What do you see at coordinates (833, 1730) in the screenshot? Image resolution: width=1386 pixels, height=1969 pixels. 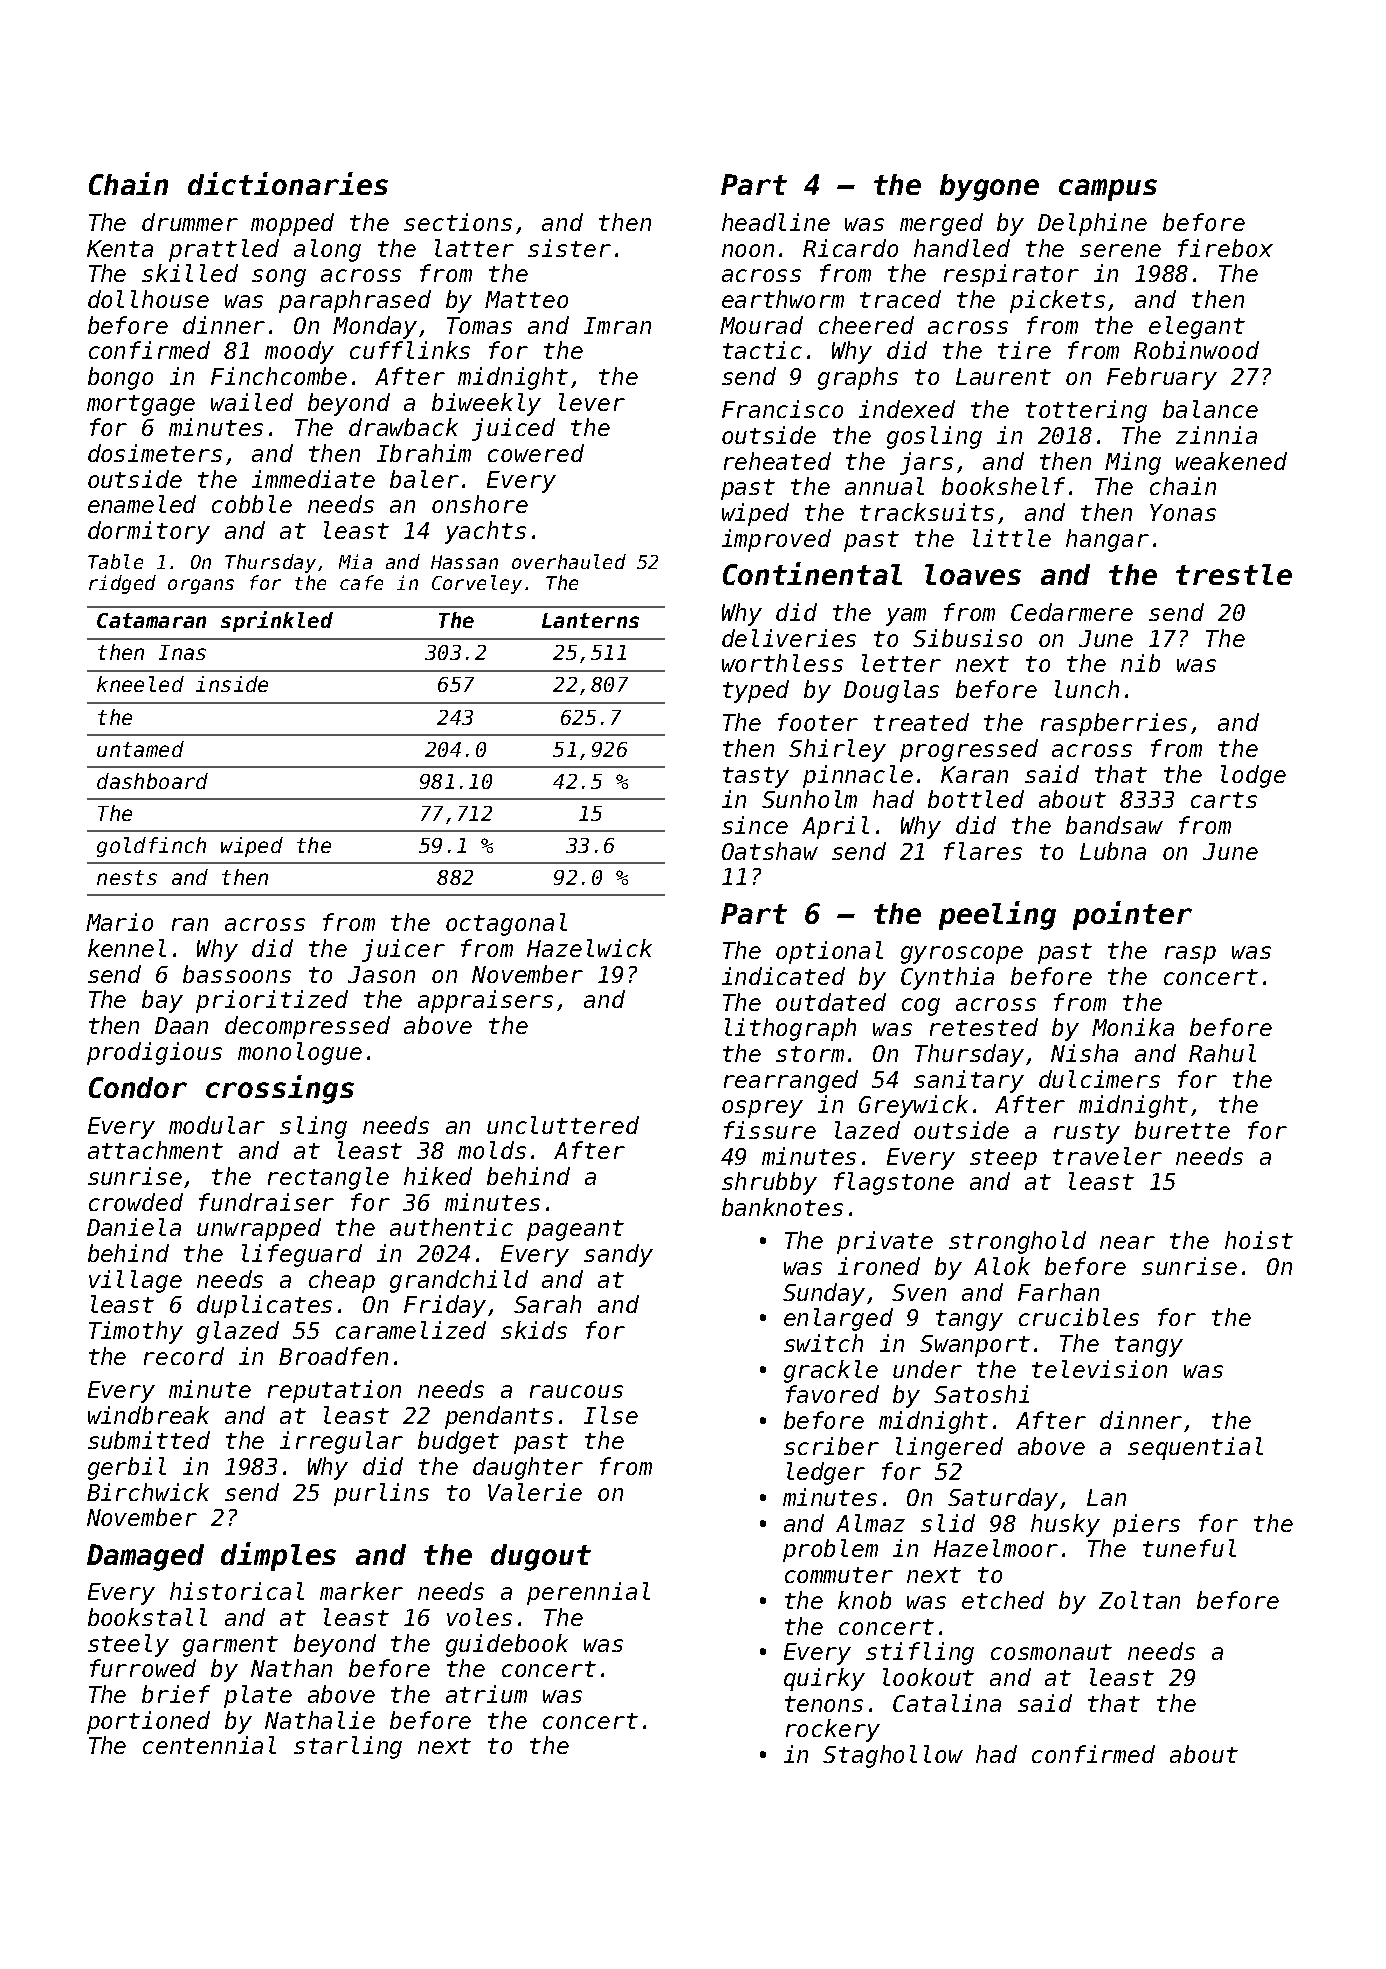 I see `rockery` at bounding box center [833, 1730].
